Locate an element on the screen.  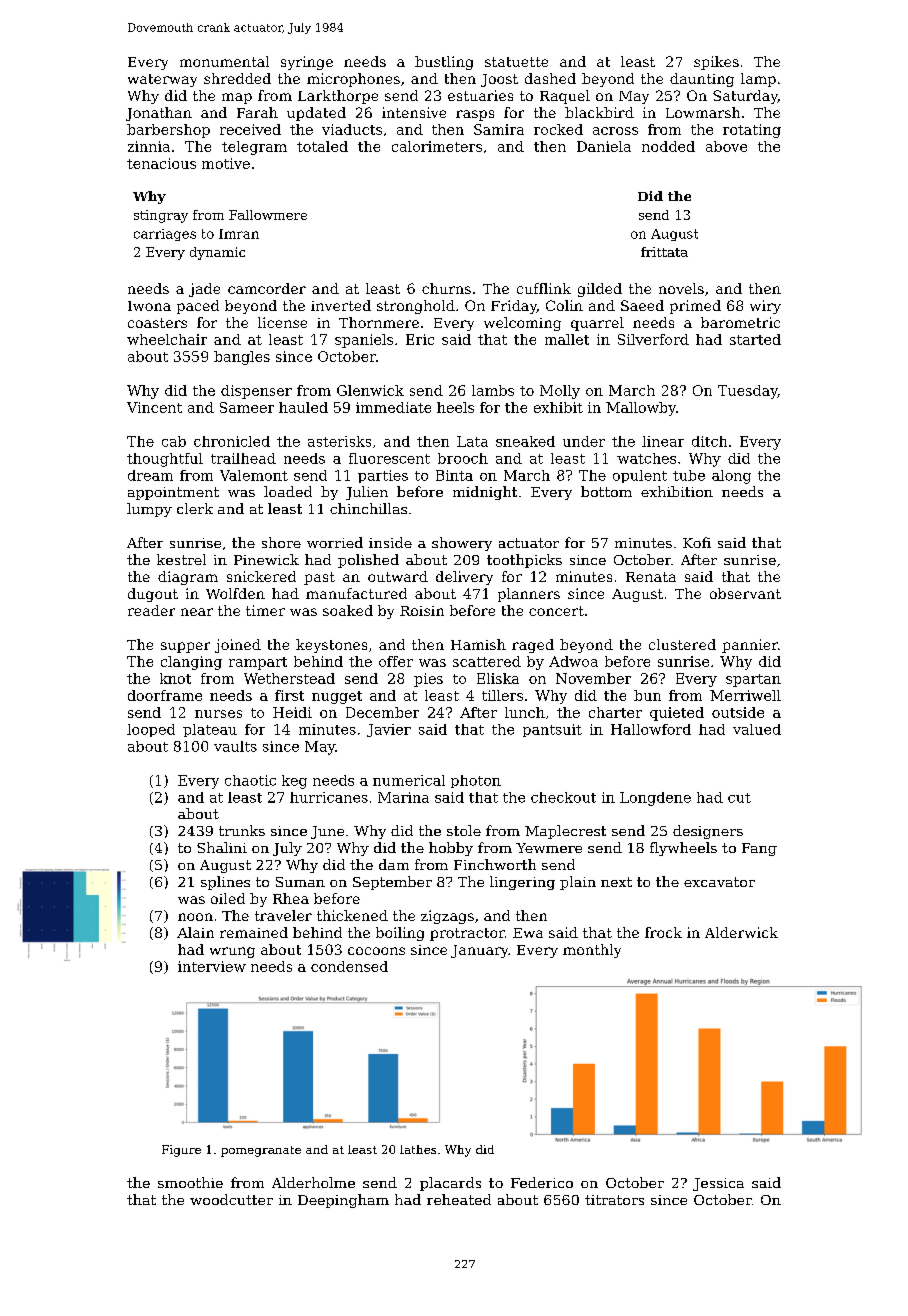
bustling is located at coordinates (444, 63).
